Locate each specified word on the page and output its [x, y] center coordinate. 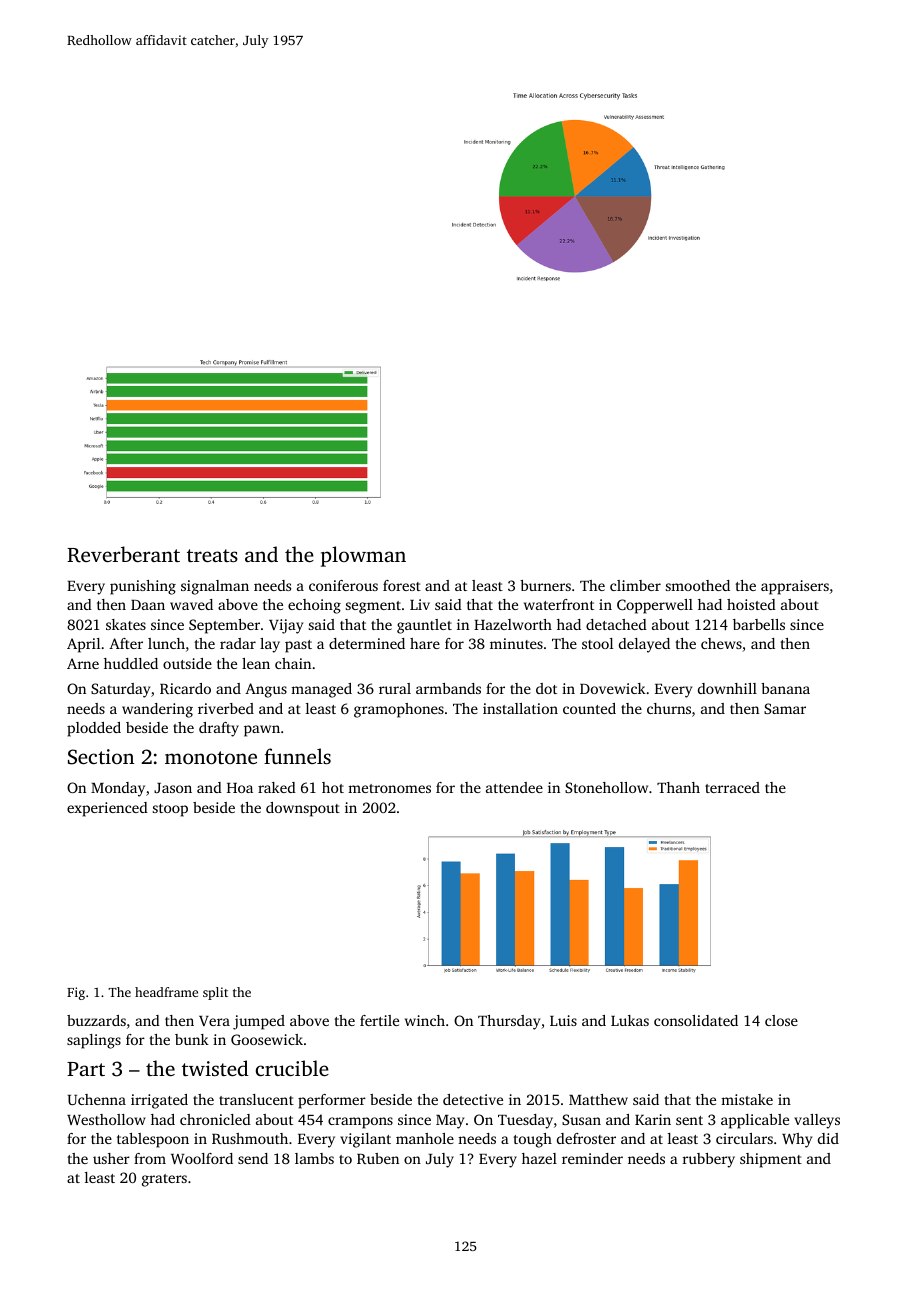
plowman [363, 556]
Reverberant [123, 554]
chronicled [215, 1119]
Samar [785, 708]
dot [546, 688]
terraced [732, 787]
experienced [107, 809]
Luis [563, 1020]
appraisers [795, 587]
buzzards [96, 1020]
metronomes [389, 788]
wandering [157, 710]
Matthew [598, 1099]
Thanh [678, 787]
